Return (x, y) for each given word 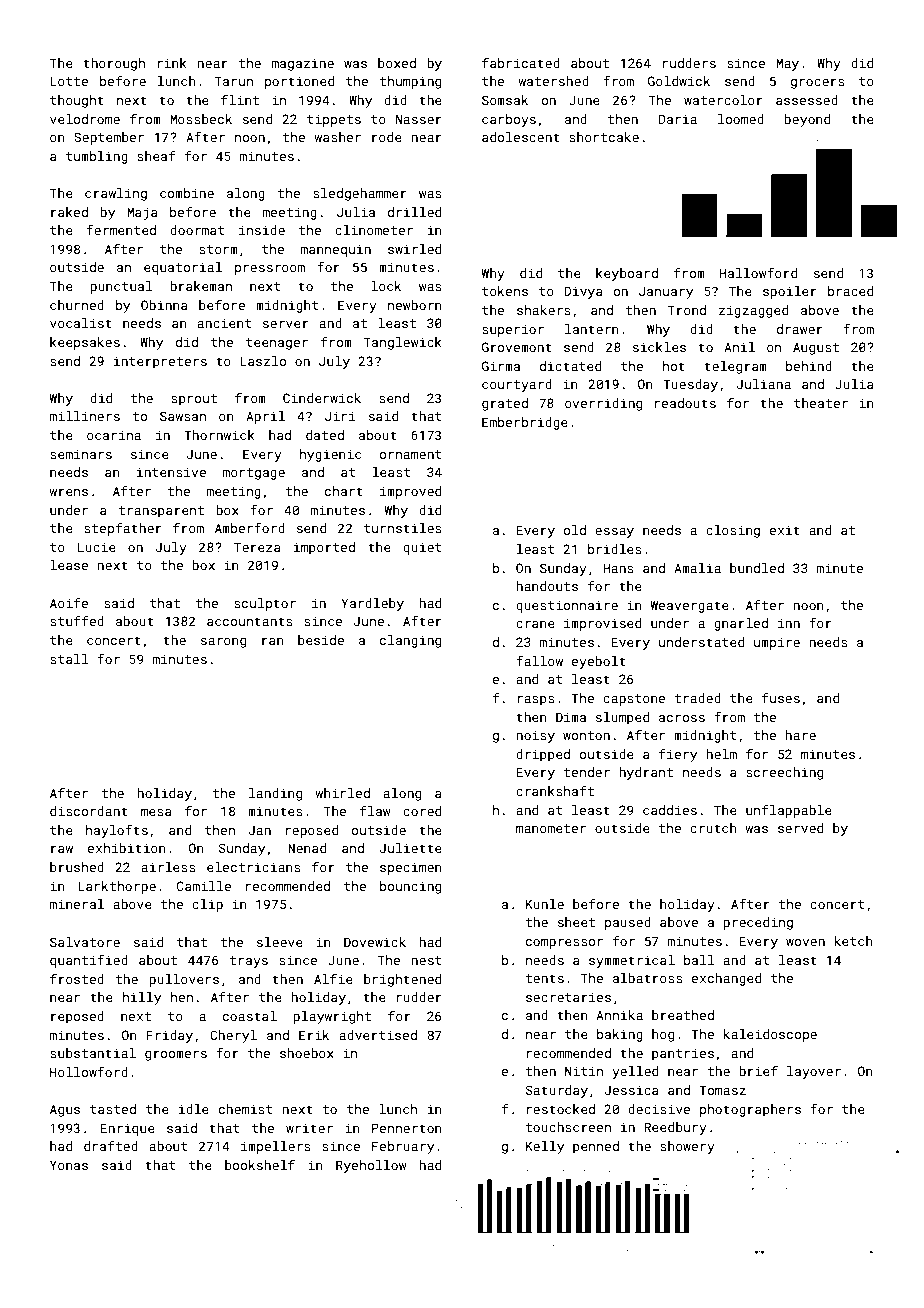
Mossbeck (201, 119)
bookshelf (260, 1165)
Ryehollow (371, 1166)
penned (596, 1147)
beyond (807, 120)
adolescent (521, 137)
